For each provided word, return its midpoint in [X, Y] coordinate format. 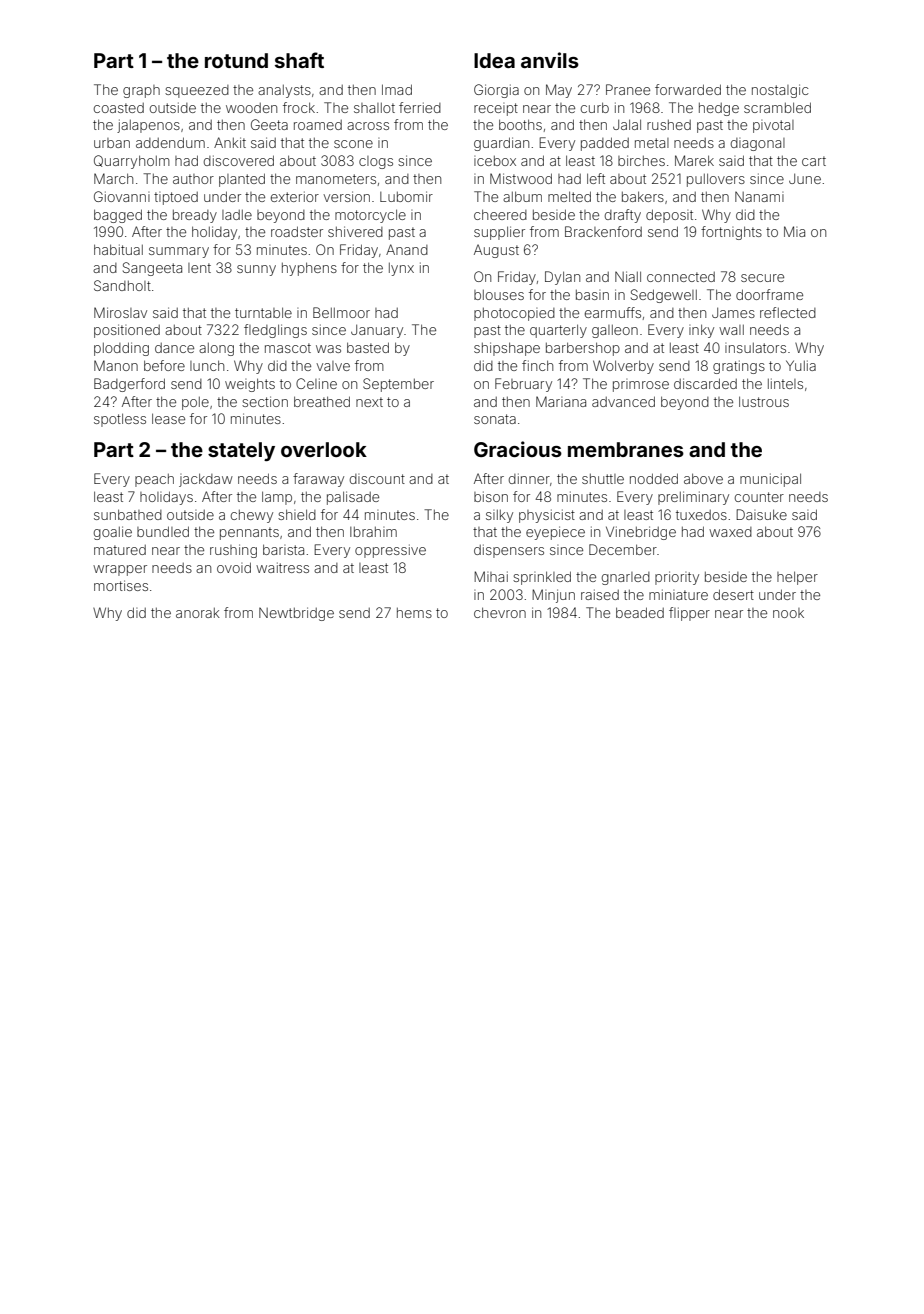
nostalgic [780, 91]
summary [179, 252]
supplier [499, 233]
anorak [198, 613]
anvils [550, 60]
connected [681, 277]
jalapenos [148, 126]
